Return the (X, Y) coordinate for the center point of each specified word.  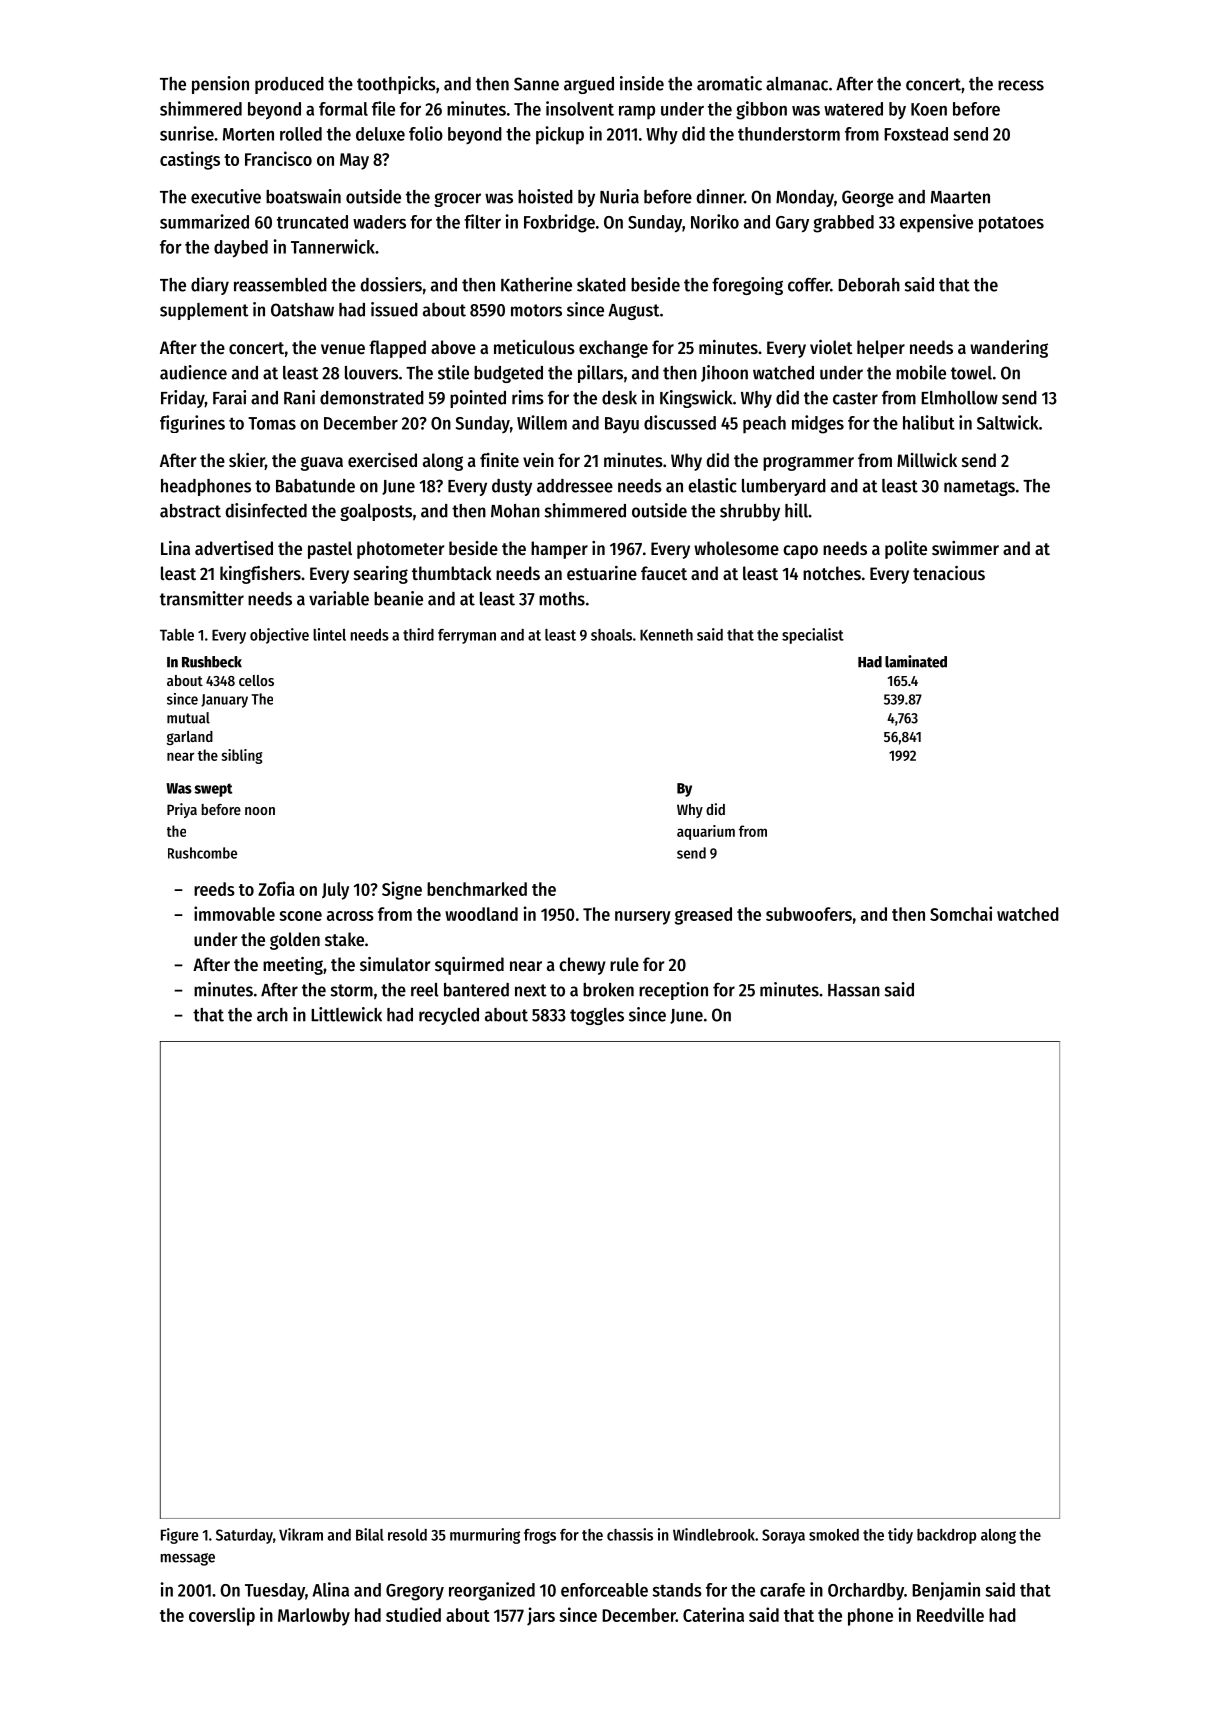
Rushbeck (212, 662)
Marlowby (314, 1617)
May (354, 161)
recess (1021, 85)
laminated (916, 661)
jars (541, 1616)
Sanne (536, 84)
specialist (813, 636)
